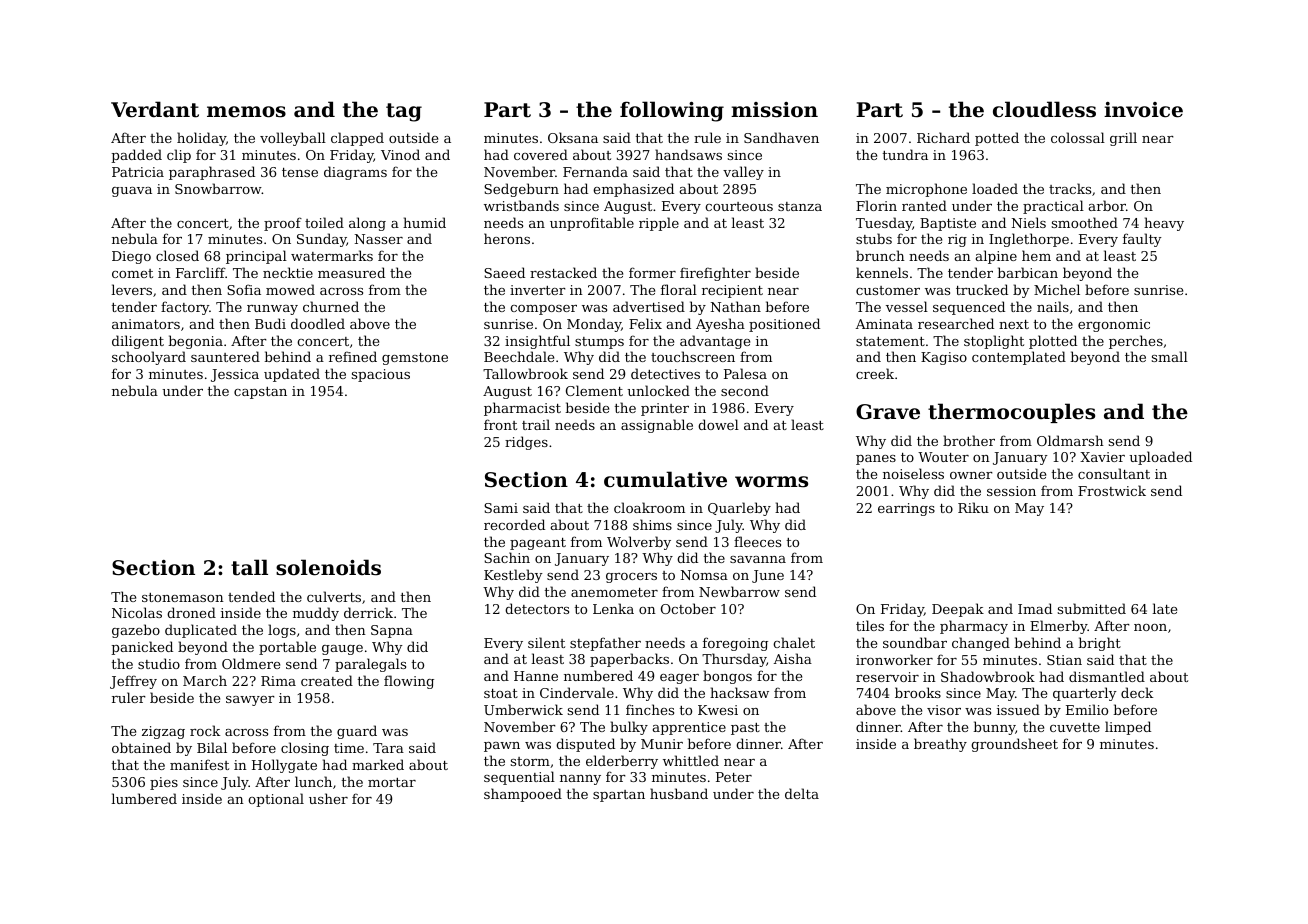 This screenshot has width=1308, height=924. I want to click on former, so click(652, 272).
